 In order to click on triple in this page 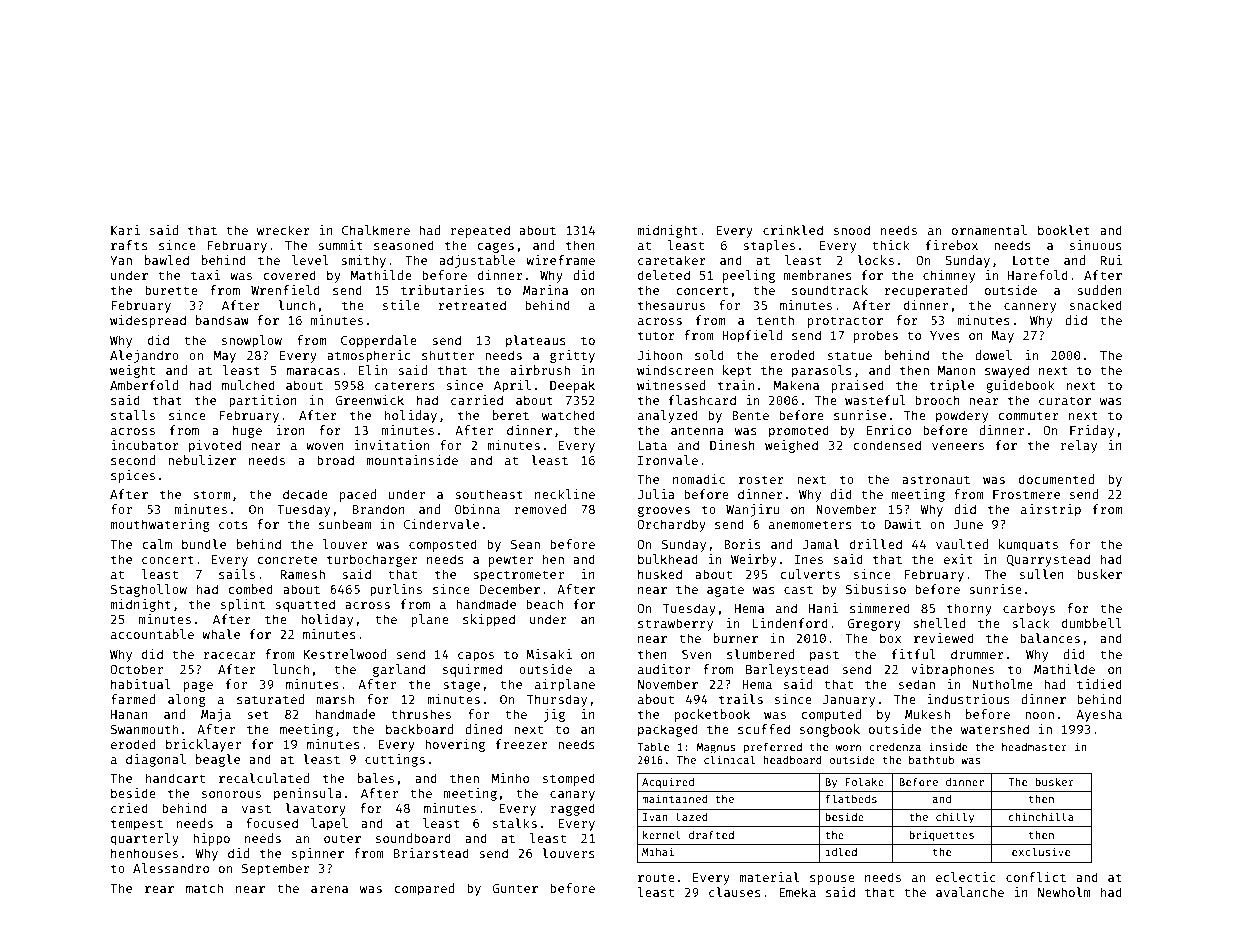, I will do `click(952, 386)`.
